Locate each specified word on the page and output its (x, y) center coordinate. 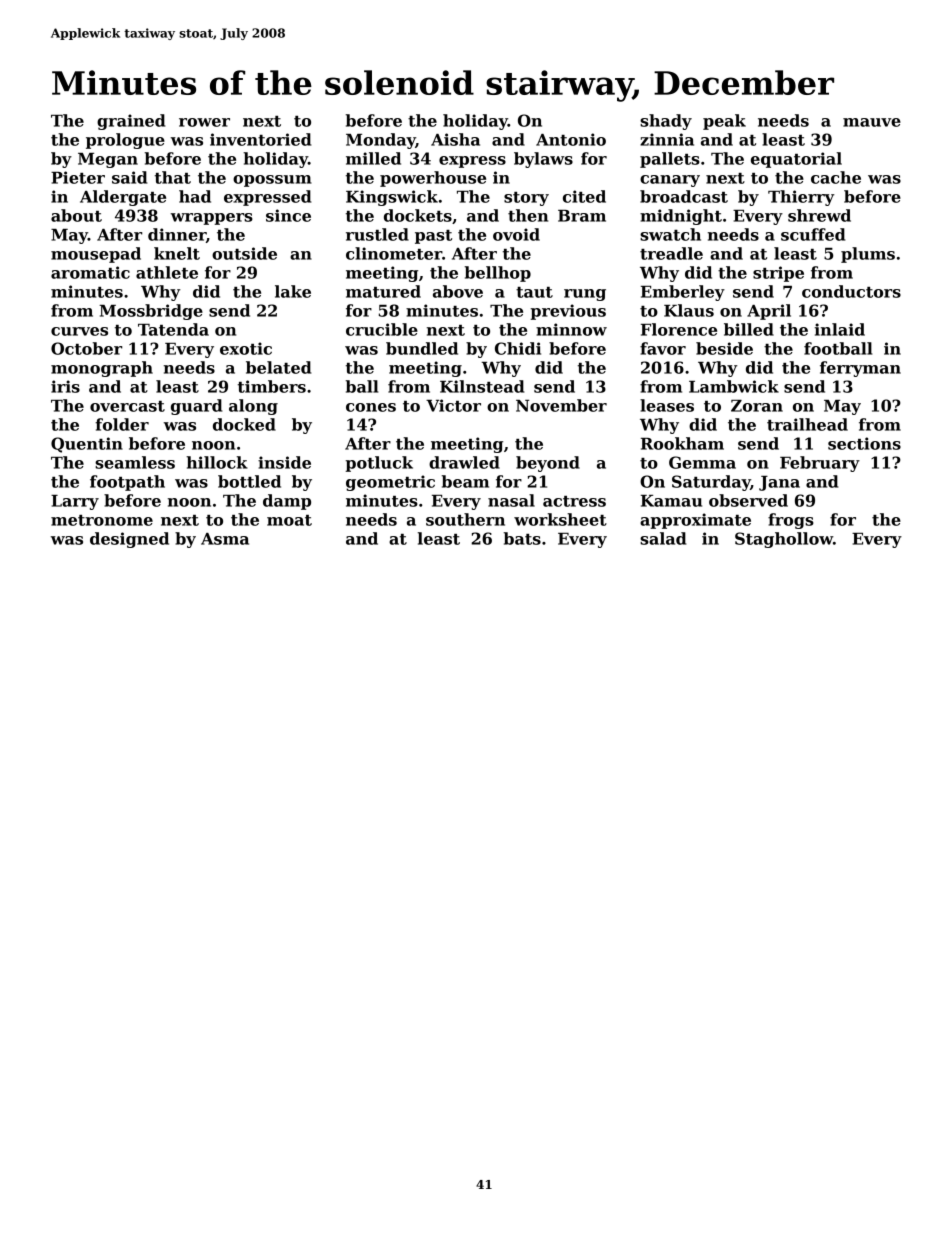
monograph (102, 369)
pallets (670, 160)
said (129, 177)
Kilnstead (482, 386)
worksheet (560, 519)
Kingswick (392, 198)
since (288, 215)
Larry (75, 502)
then (528, 215)
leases (667, 405)
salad (663, 538)
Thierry (801, 198)
